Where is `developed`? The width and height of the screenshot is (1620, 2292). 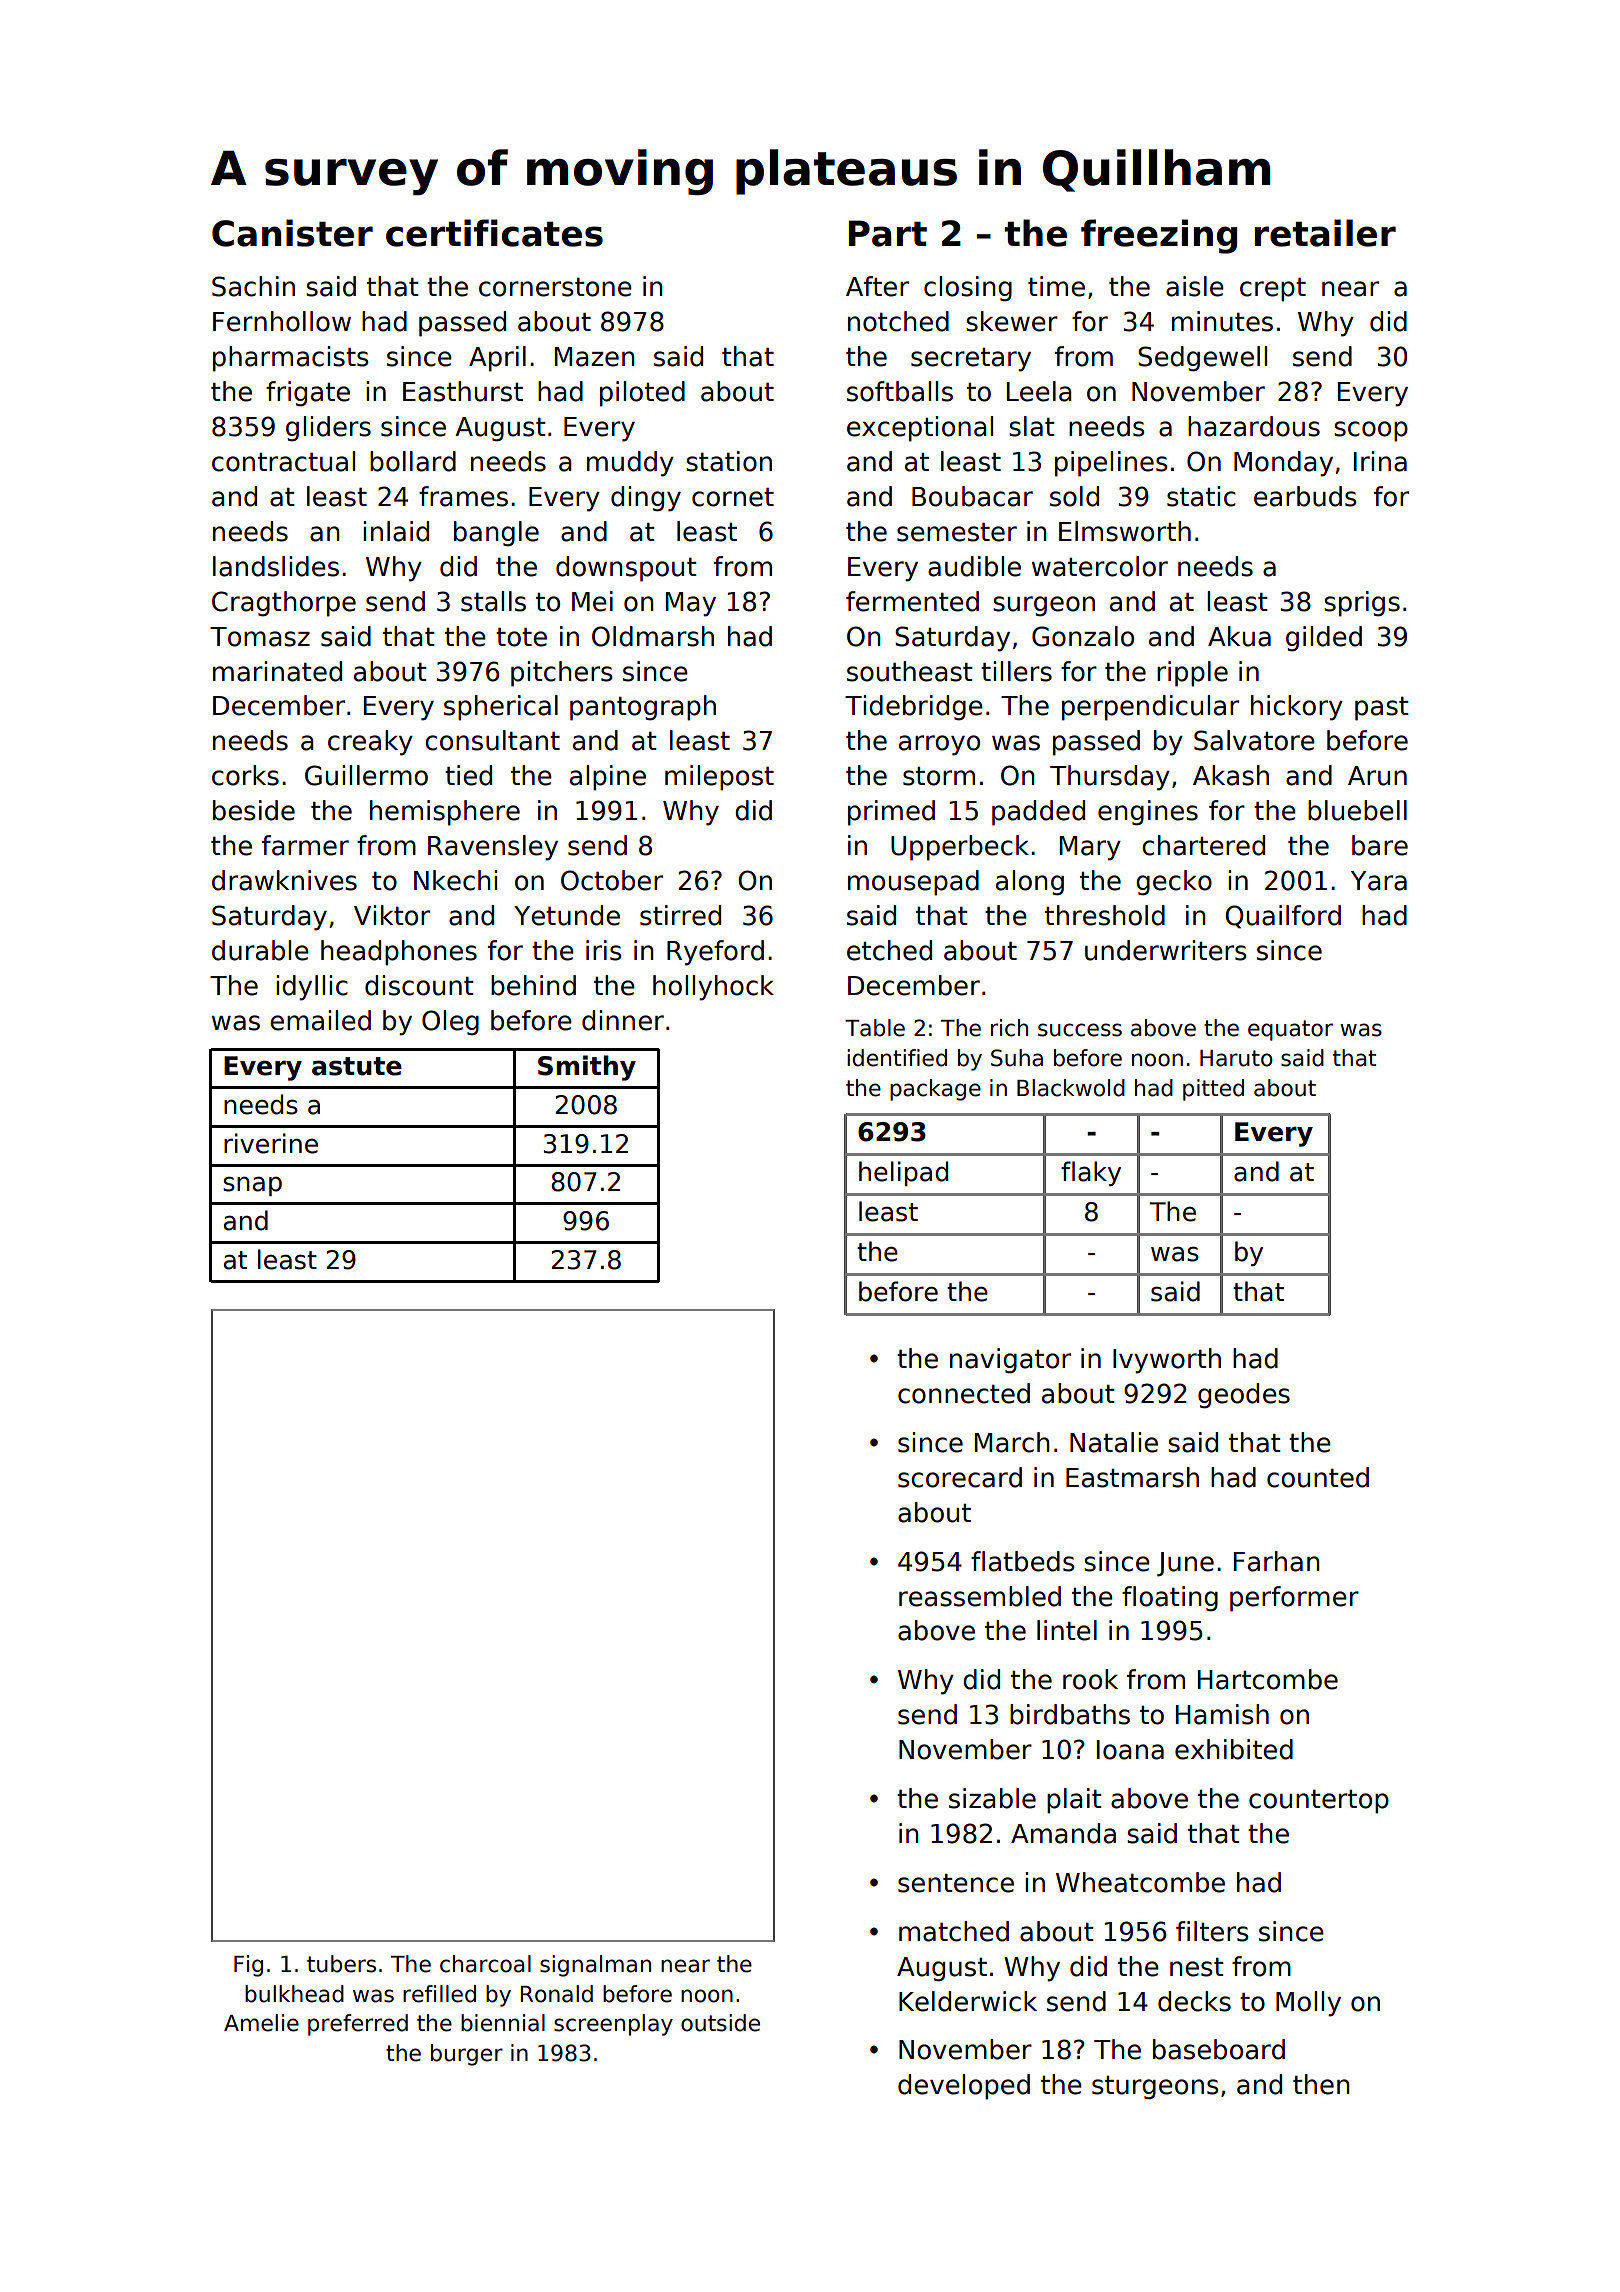
developed is located at coordinates (964, 2087).
